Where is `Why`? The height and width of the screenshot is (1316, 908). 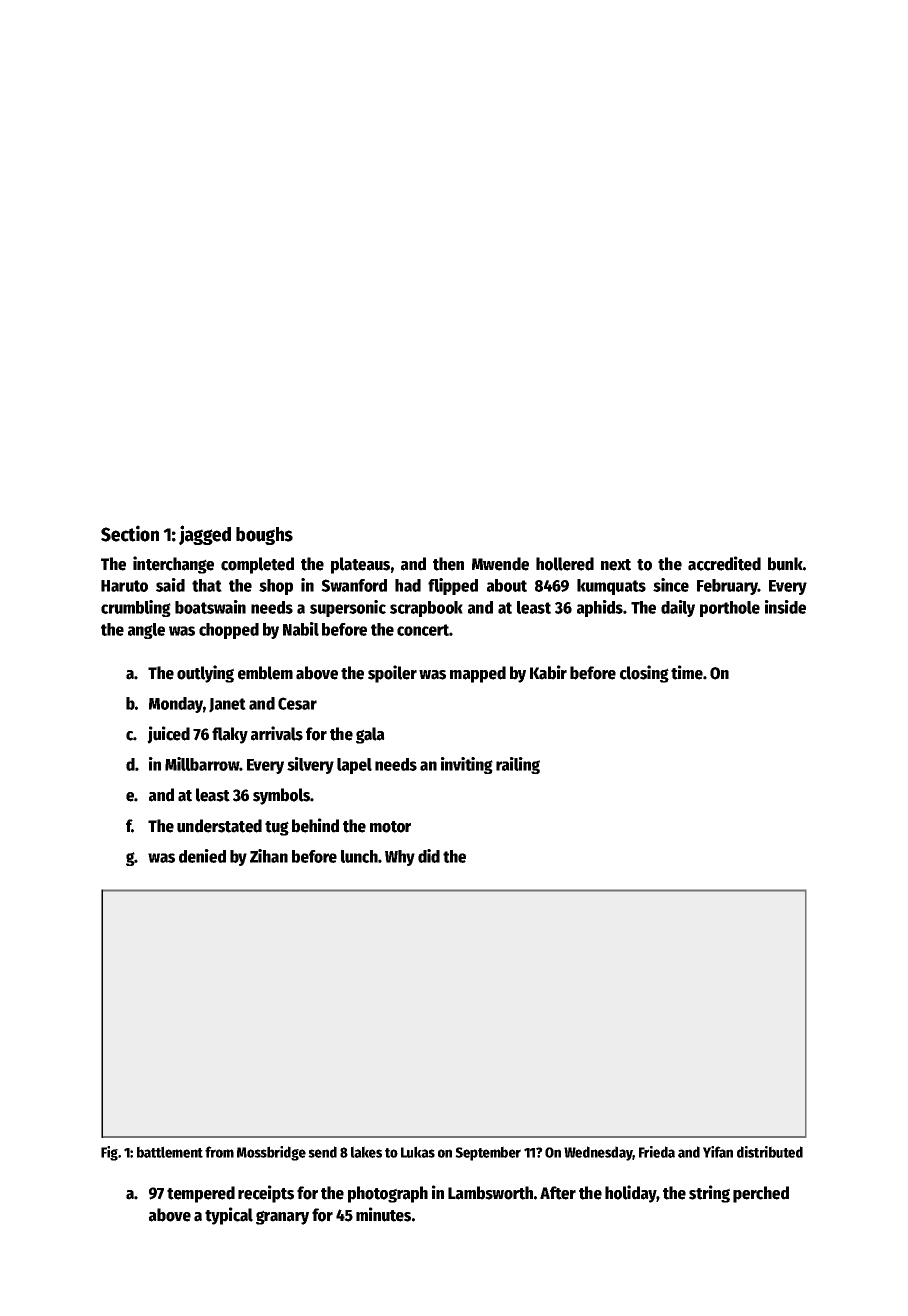
Why is located at coordinates (400, 858).
